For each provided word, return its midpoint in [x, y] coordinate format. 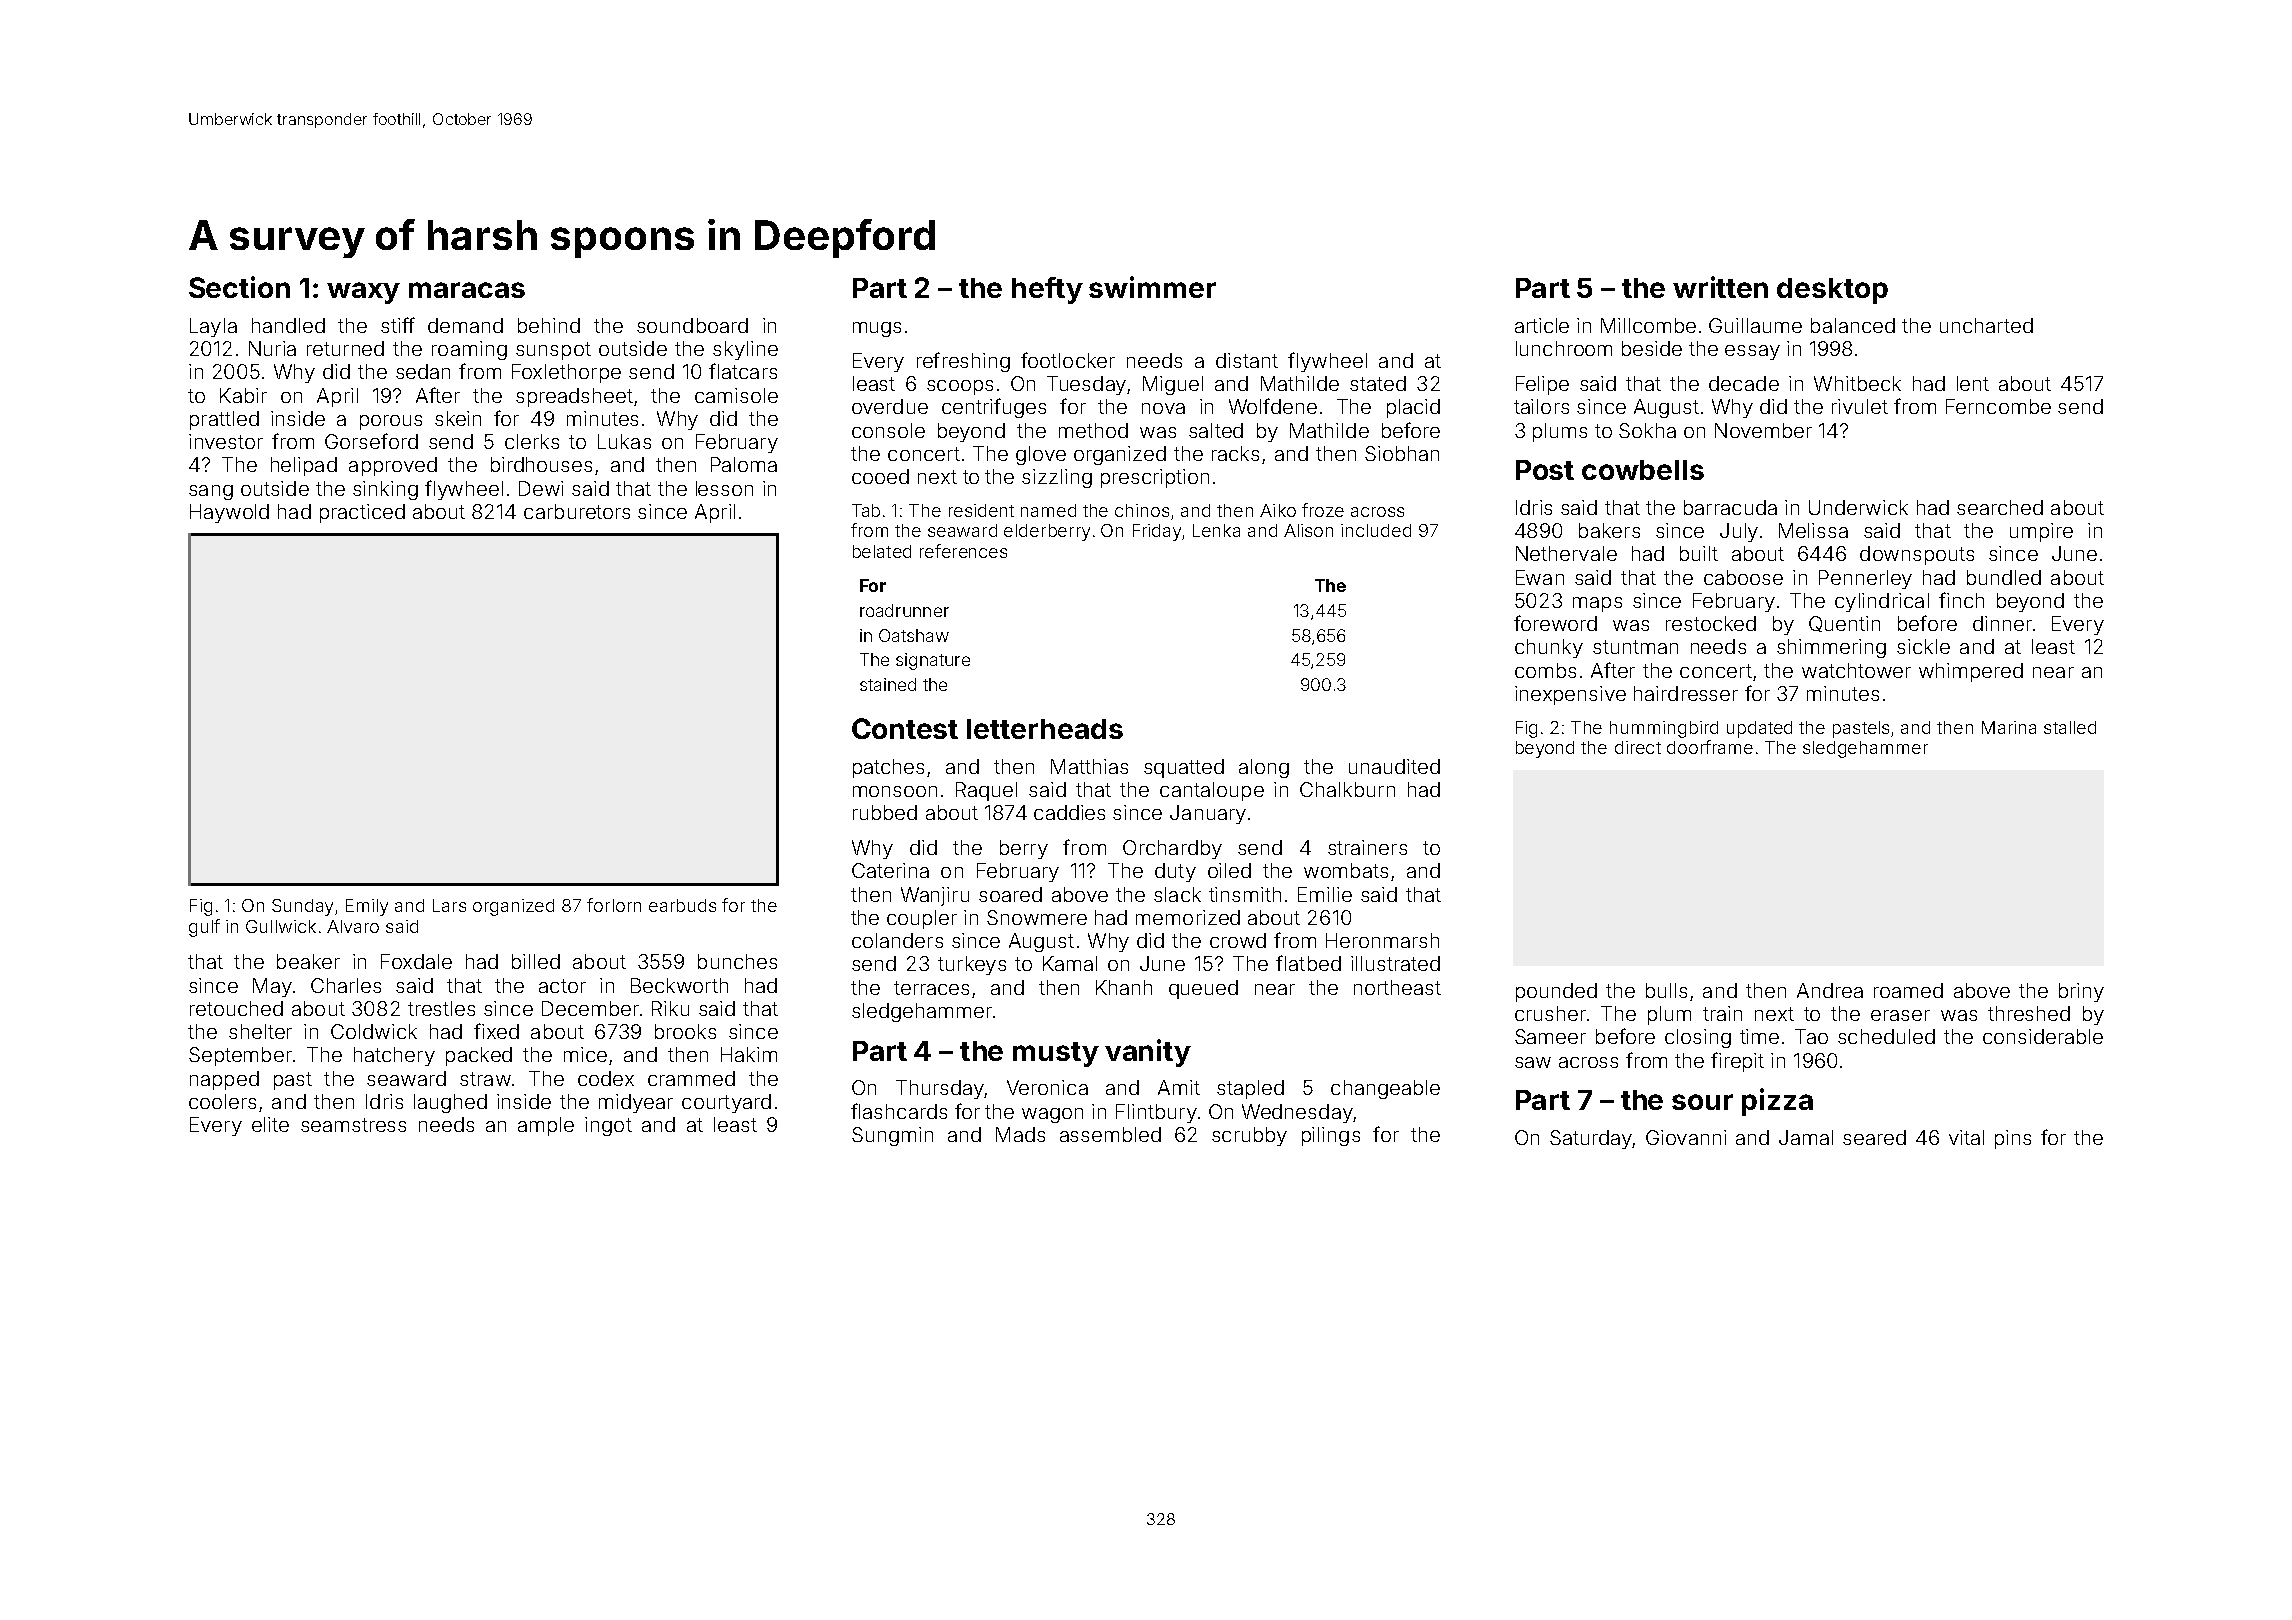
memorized [1188, 917]
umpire [2041, 532]
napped [224, 1080]
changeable [1385, 1089]
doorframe [1710, 747]
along [1264, 768]
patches [888, 768]
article [1542, 325]
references [963, 551]
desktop [1832, 291]
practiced [362, 513]
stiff [398, 325]
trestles [441, 1008]
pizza [1777, 1102]
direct [1638, 747]
